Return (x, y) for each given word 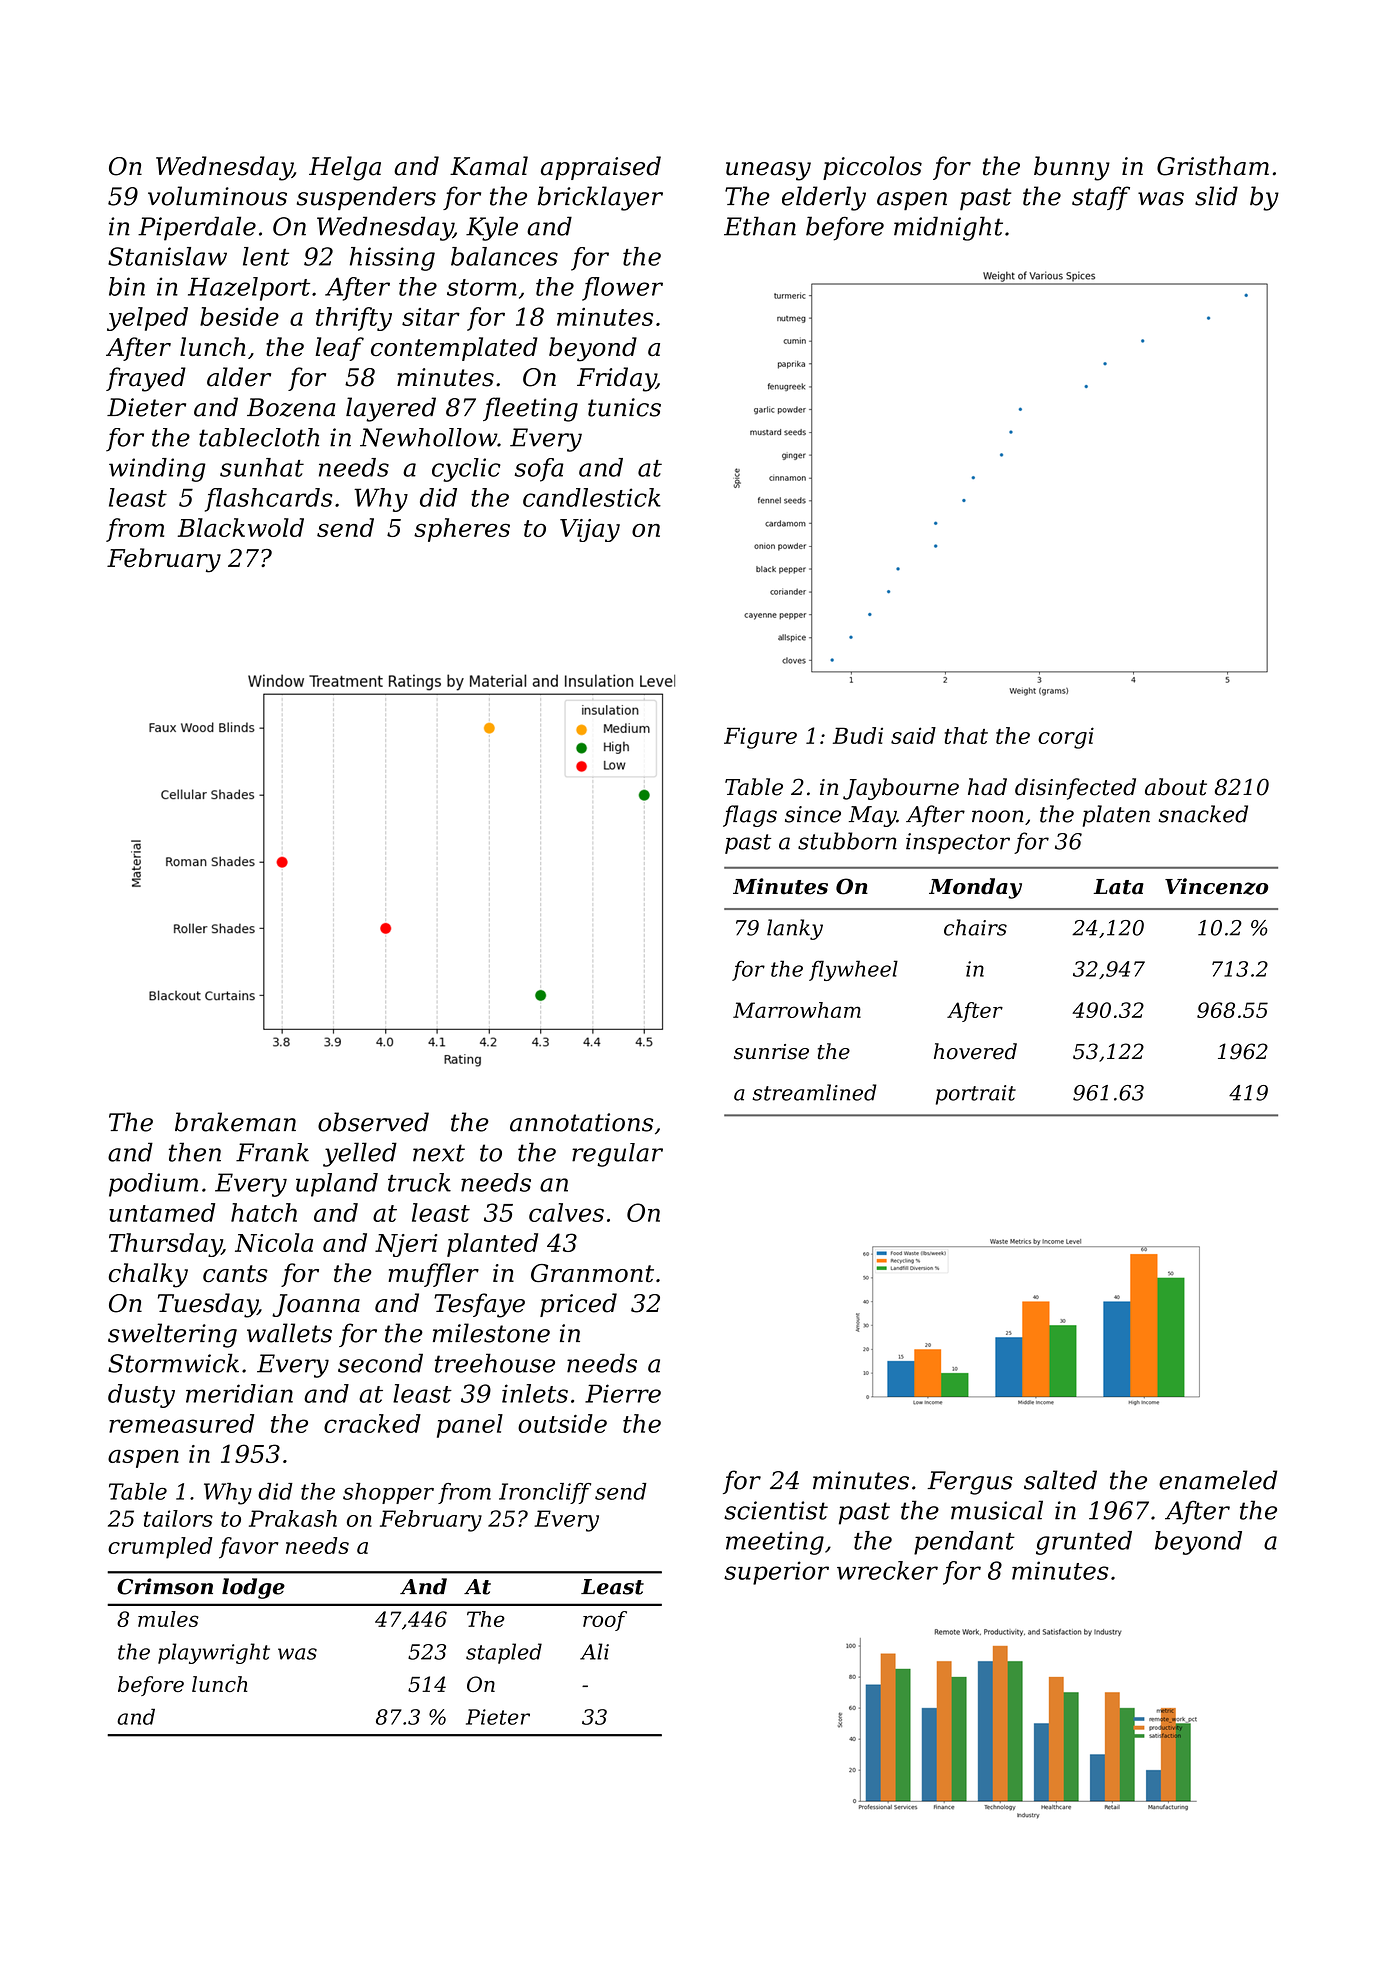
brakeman (235, 1122)
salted (1060, 1480)
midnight (948, 228)
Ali (594, 1651)
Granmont (592, 1273)
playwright (214, 1653)
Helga (345, 168)
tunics (624, 407)
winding (157, 470)
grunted (1084, 1543)
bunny (1072, 168)
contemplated (454, 349)
